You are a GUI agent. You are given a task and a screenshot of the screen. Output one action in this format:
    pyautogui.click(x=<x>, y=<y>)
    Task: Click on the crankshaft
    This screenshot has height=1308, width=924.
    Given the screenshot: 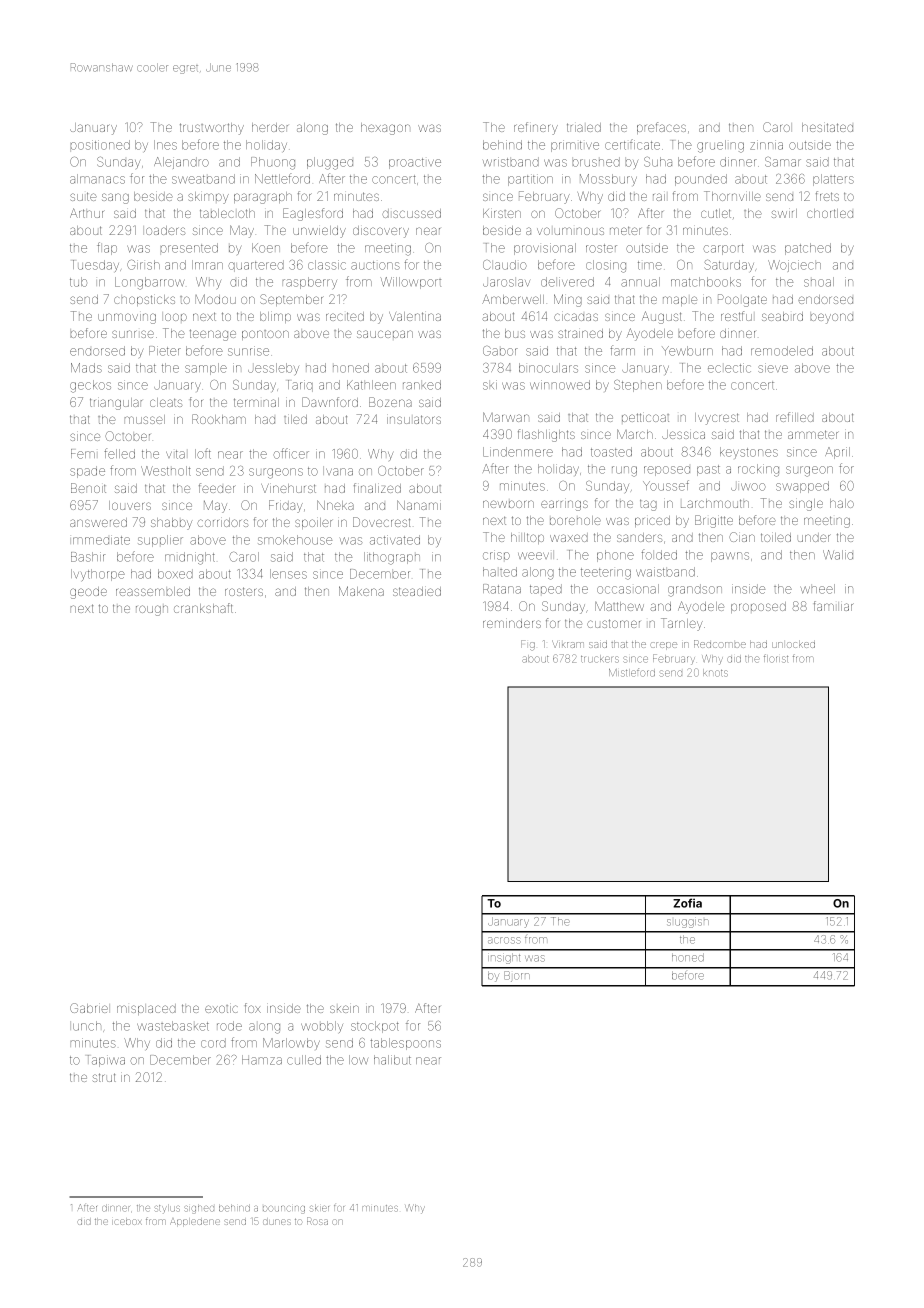 What is the action you would take?
    pyautogui.click(x=203, y=608)
